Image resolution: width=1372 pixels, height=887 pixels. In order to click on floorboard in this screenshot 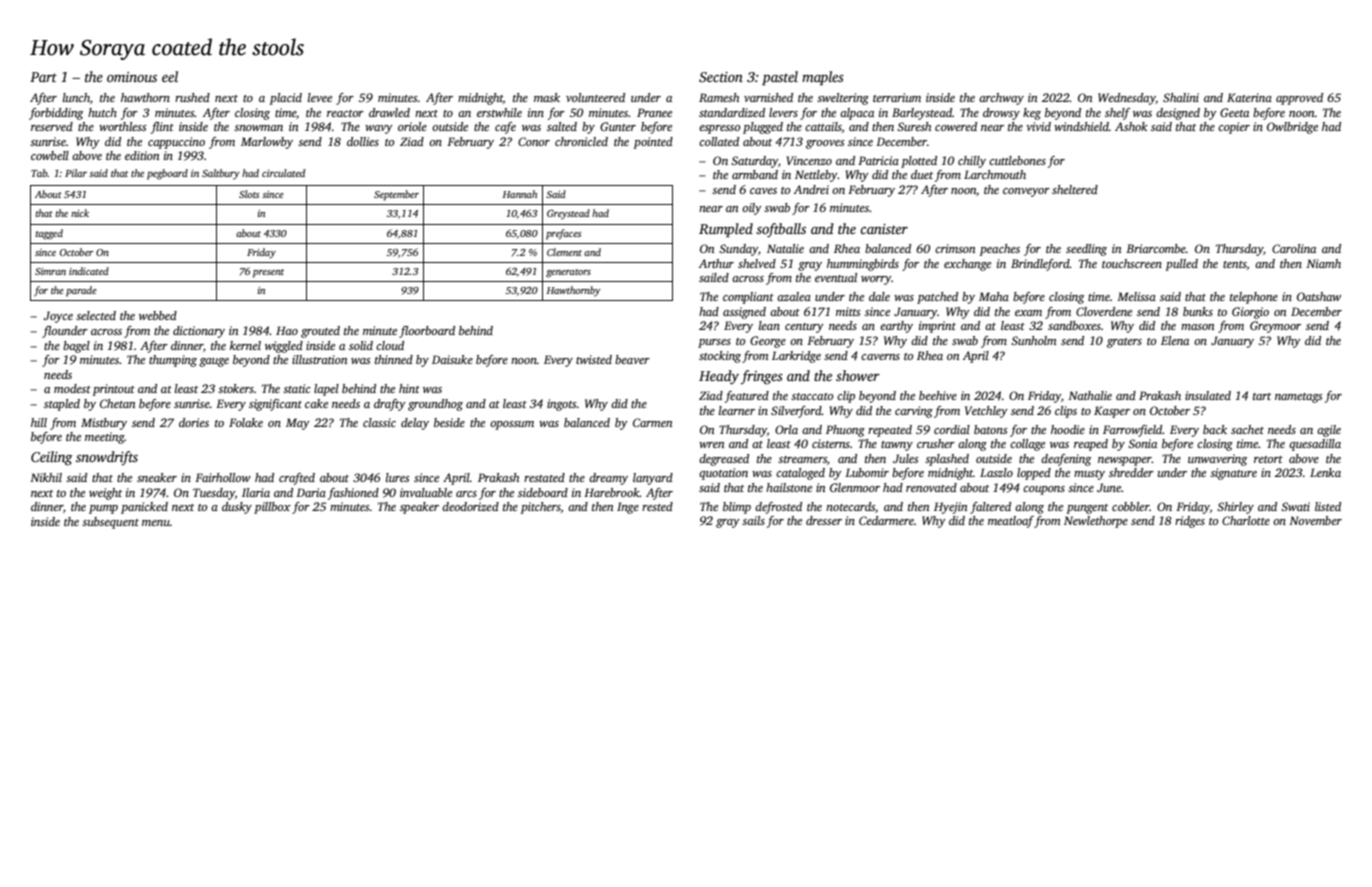, I will do `click(427, 332)`.
